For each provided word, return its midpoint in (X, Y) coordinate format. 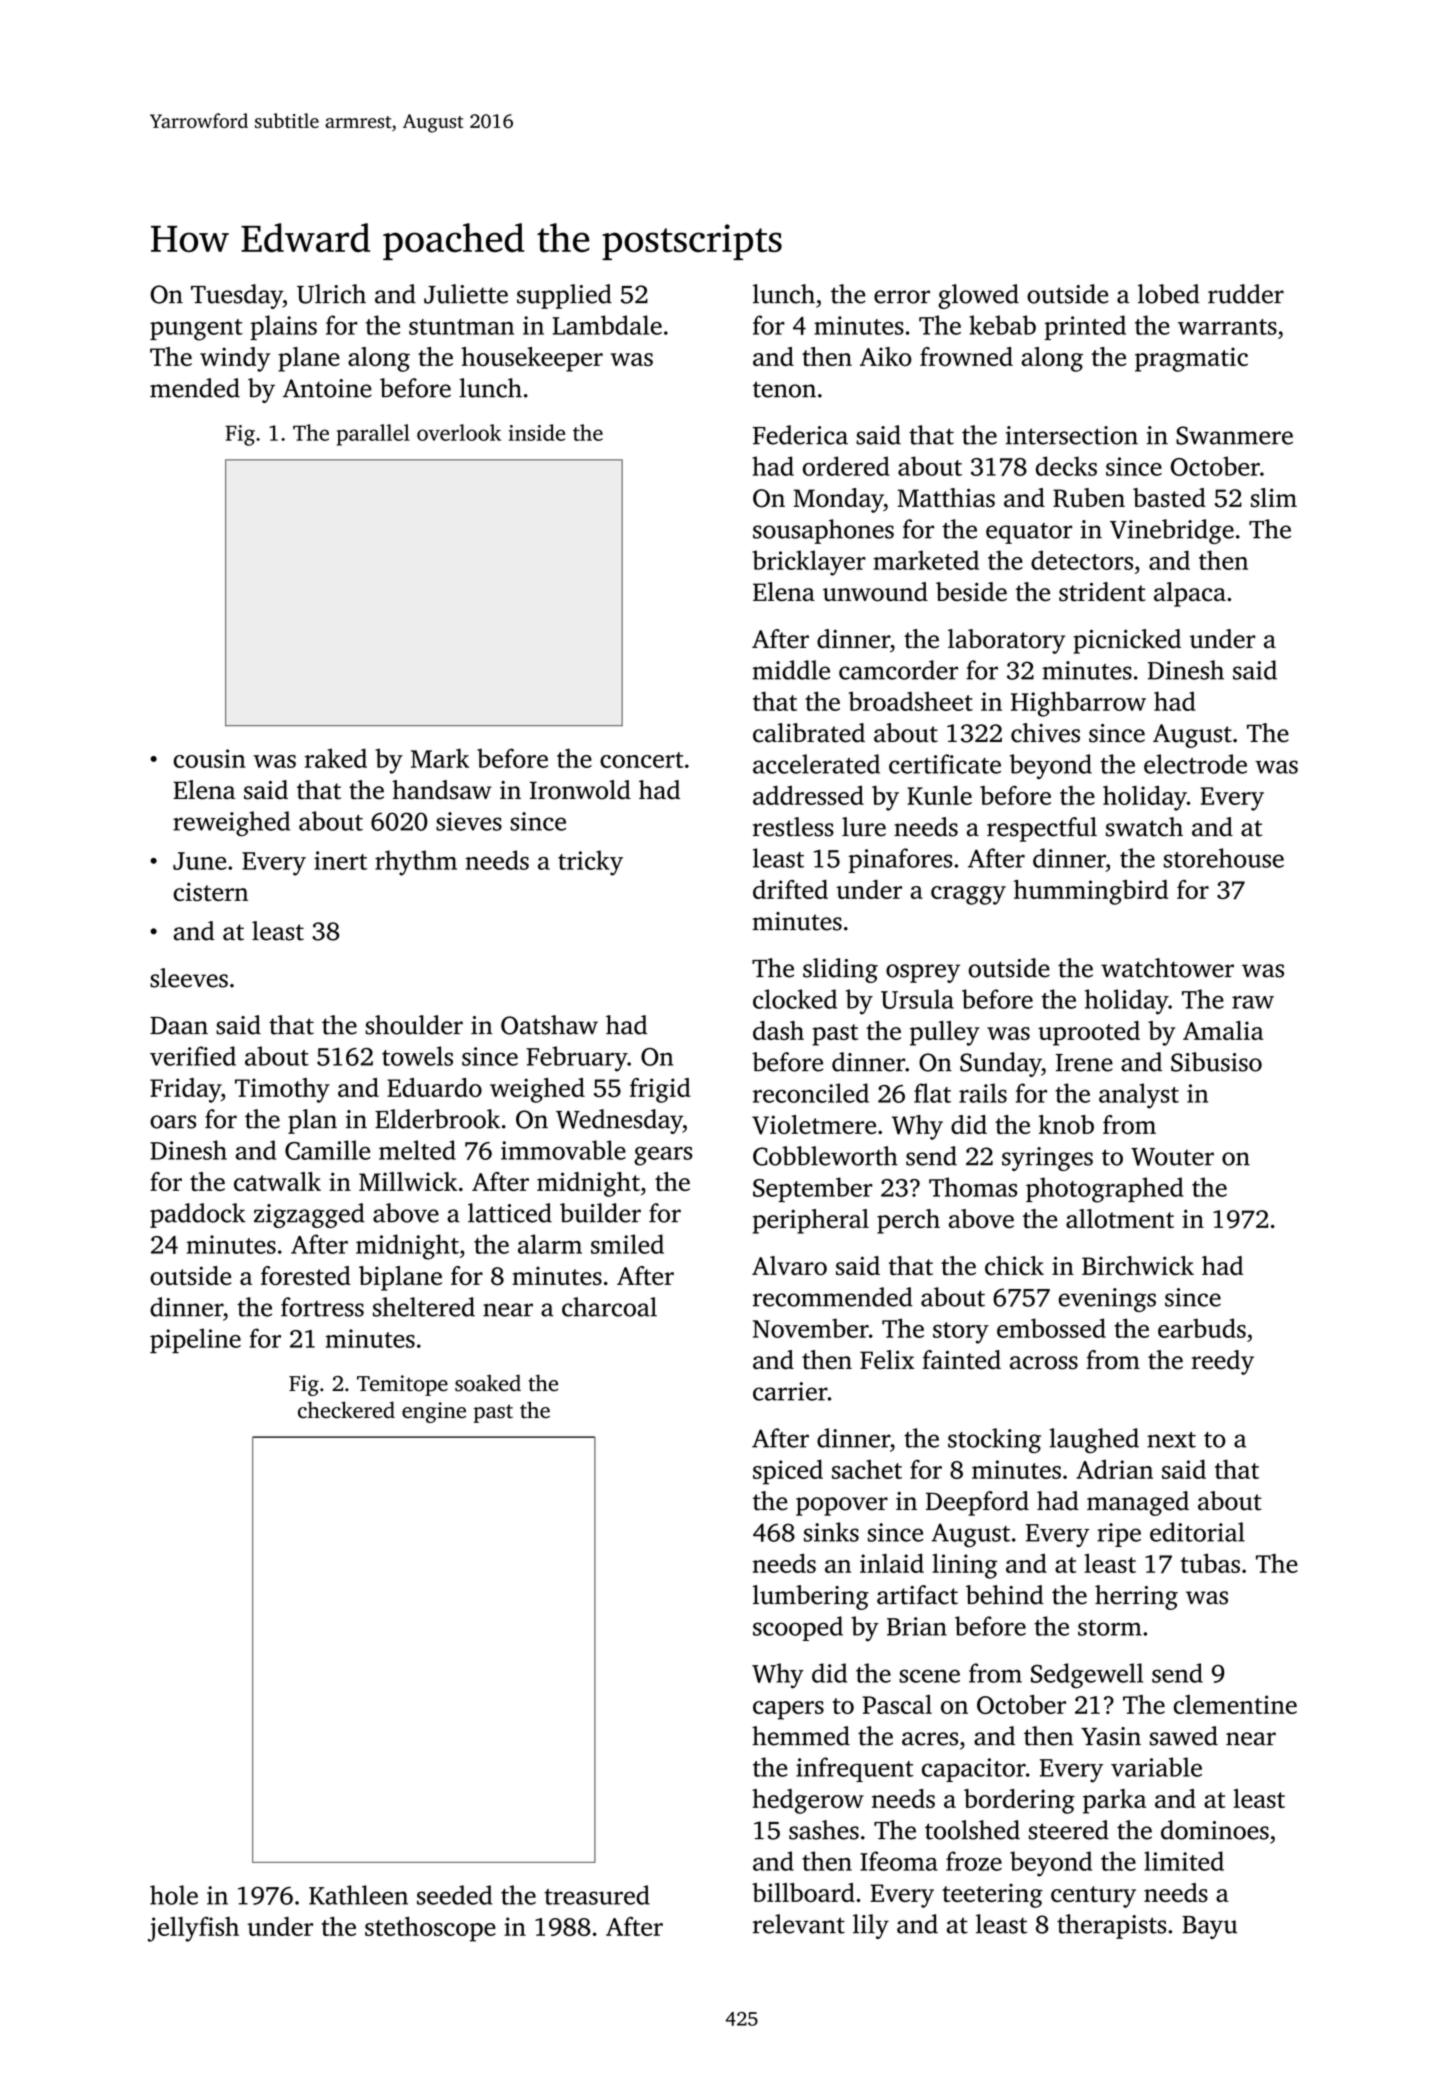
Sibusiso (1216, 1062)
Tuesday (237, 296)
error (902, 297)
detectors (1082, 560)
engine (434, 1412)
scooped (798, 1628)
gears (663, 1156)
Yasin (1111, 1736)
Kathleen (358, 1895)
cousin (209, 758)
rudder (1246, 294)
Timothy (282, 1090)
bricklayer (809, 563)
